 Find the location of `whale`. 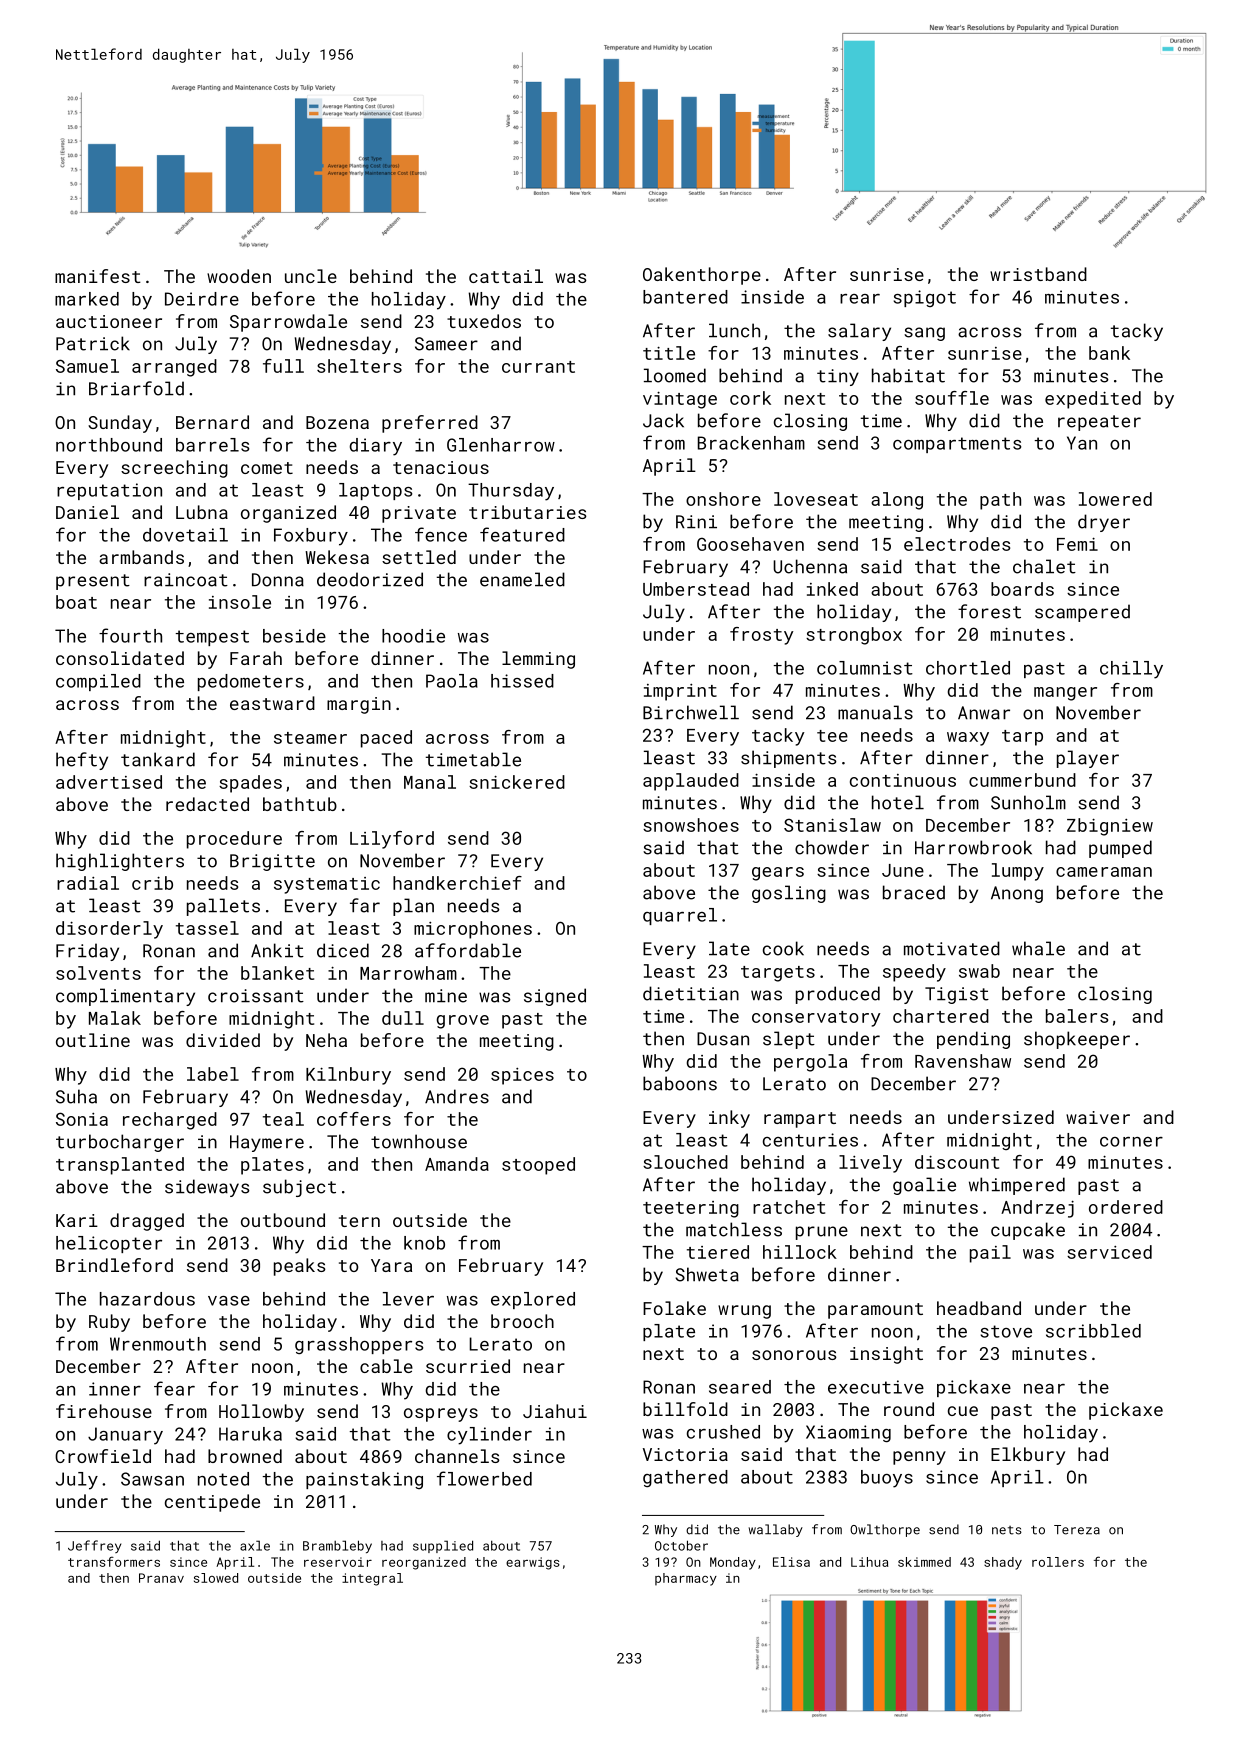

whale is located at coordinates (1038, 948).
